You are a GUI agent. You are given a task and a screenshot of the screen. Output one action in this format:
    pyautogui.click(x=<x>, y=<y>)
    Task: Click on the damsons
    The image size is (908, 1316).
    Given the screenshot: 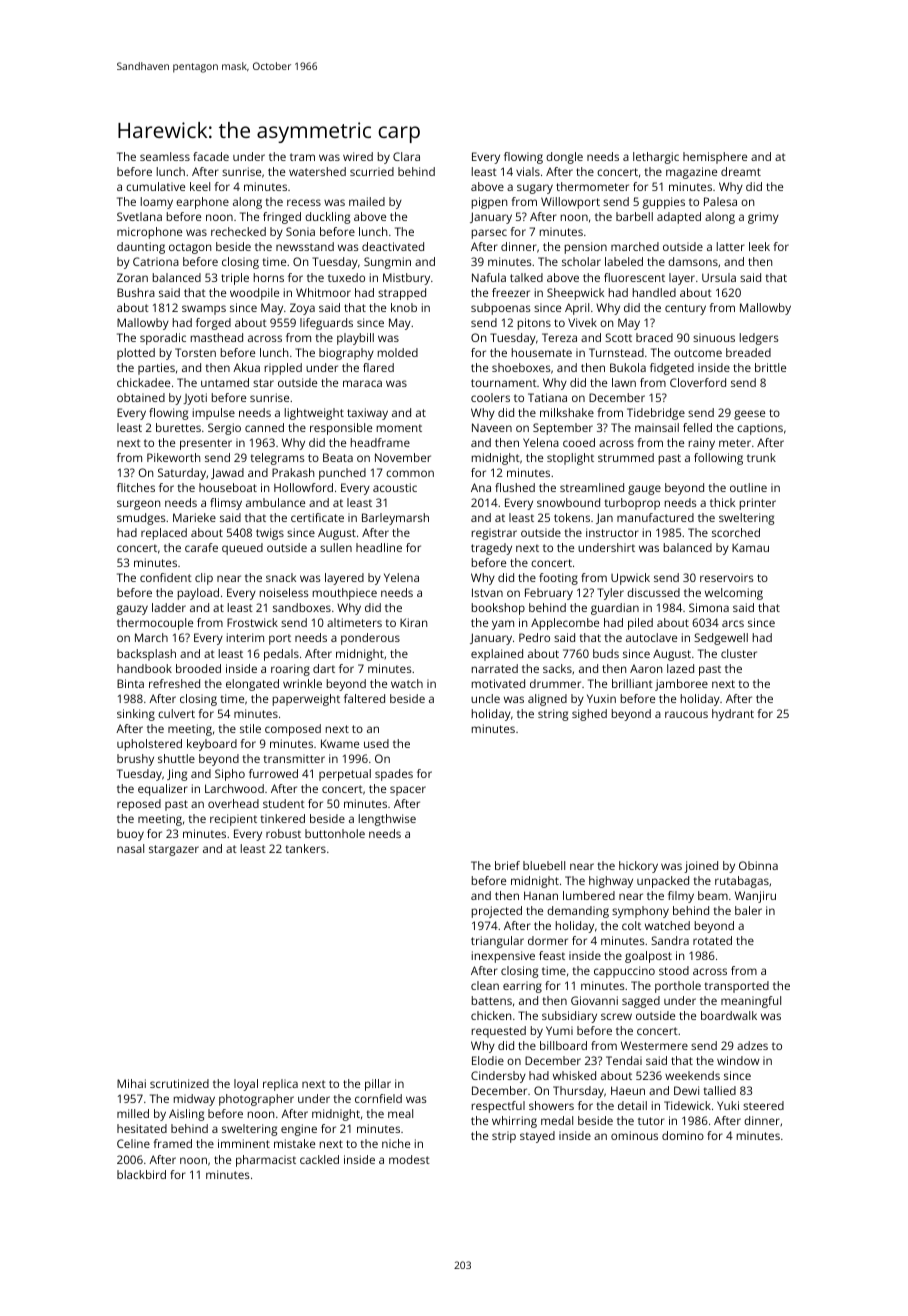 What is the action you would take?
    pyautogui.click(x=693, y=261)
